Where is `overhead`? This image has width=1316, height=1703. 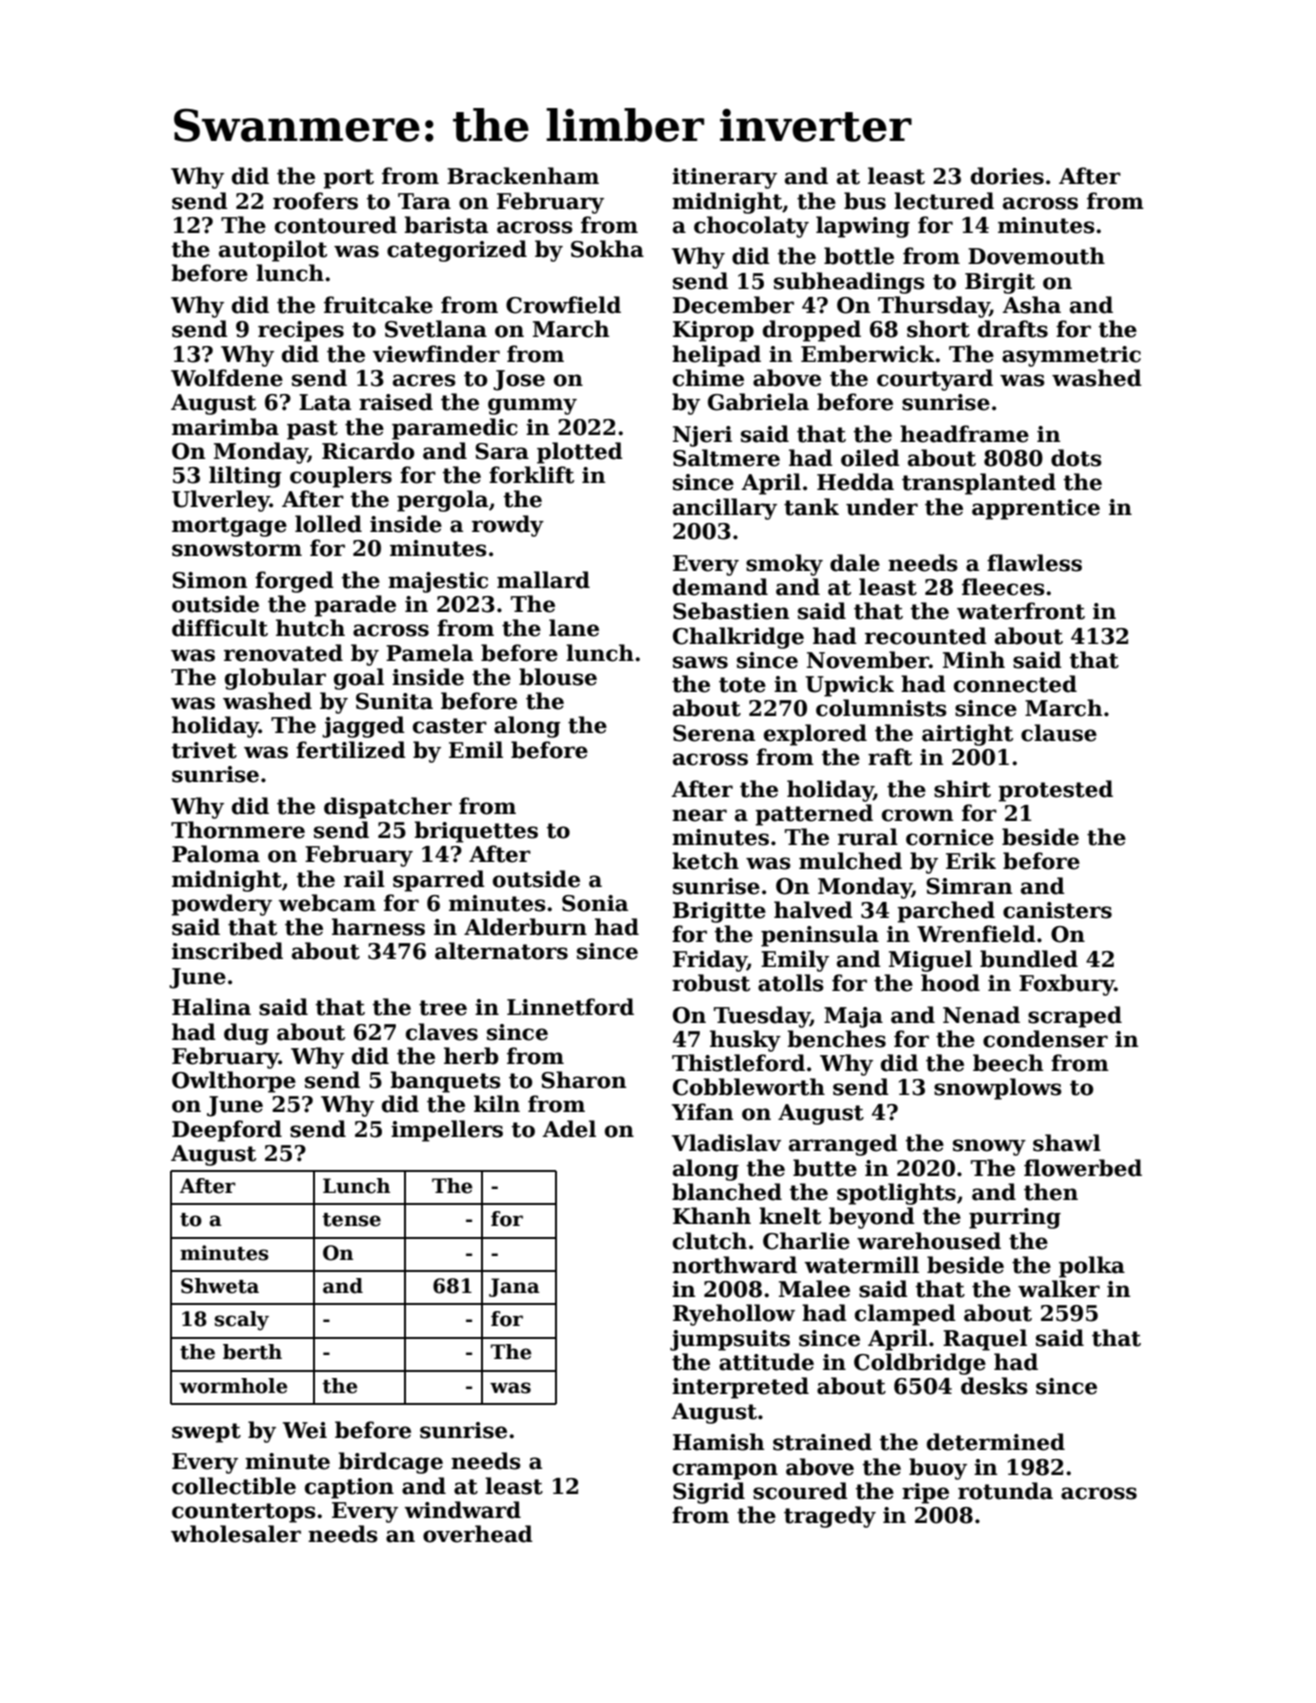 overhead is located at coordinates (478, 1534).
